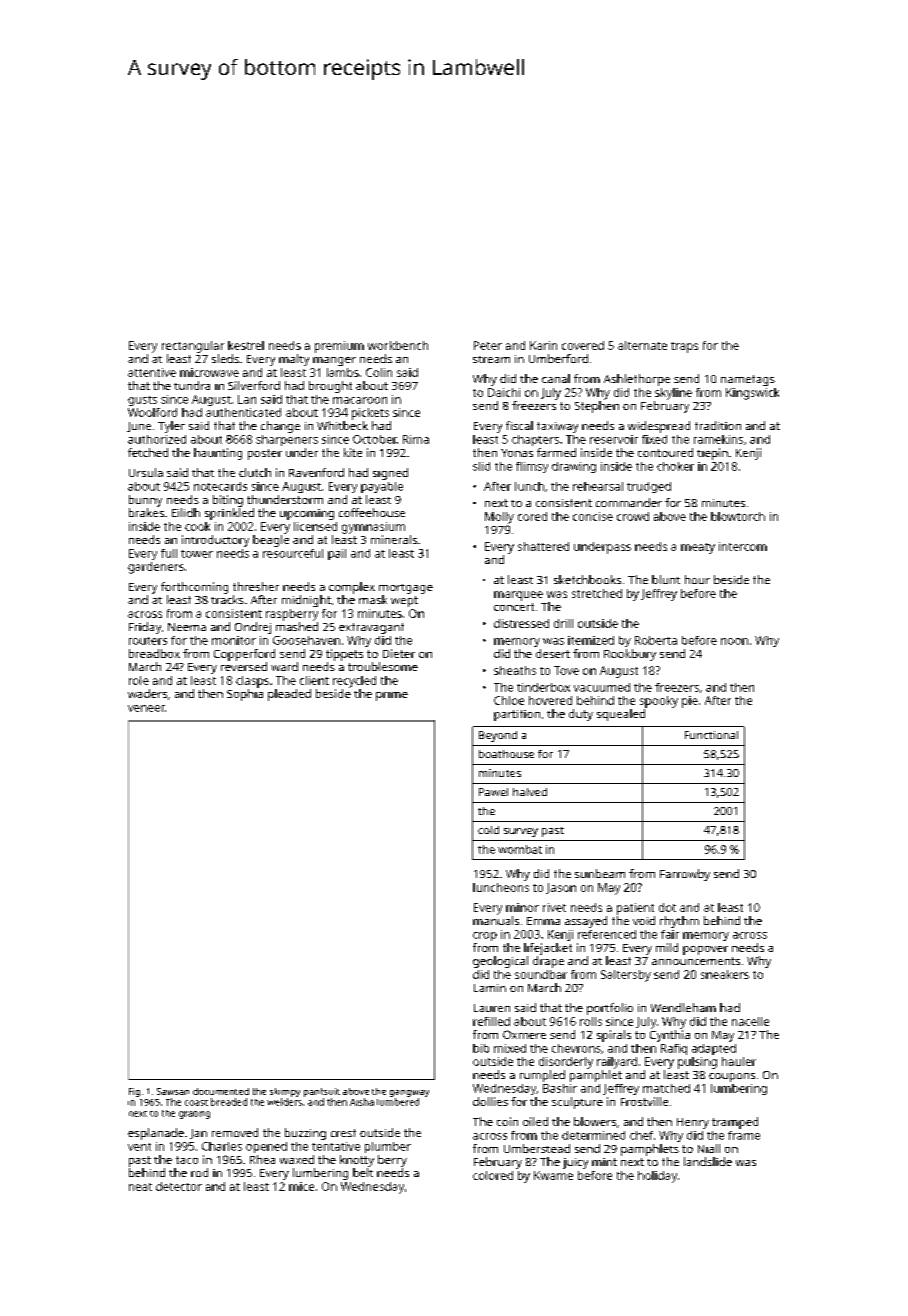  What do you see at coordinates (246, 345) in the image?
I see `kestrel` at bounding box center [246, 345].
